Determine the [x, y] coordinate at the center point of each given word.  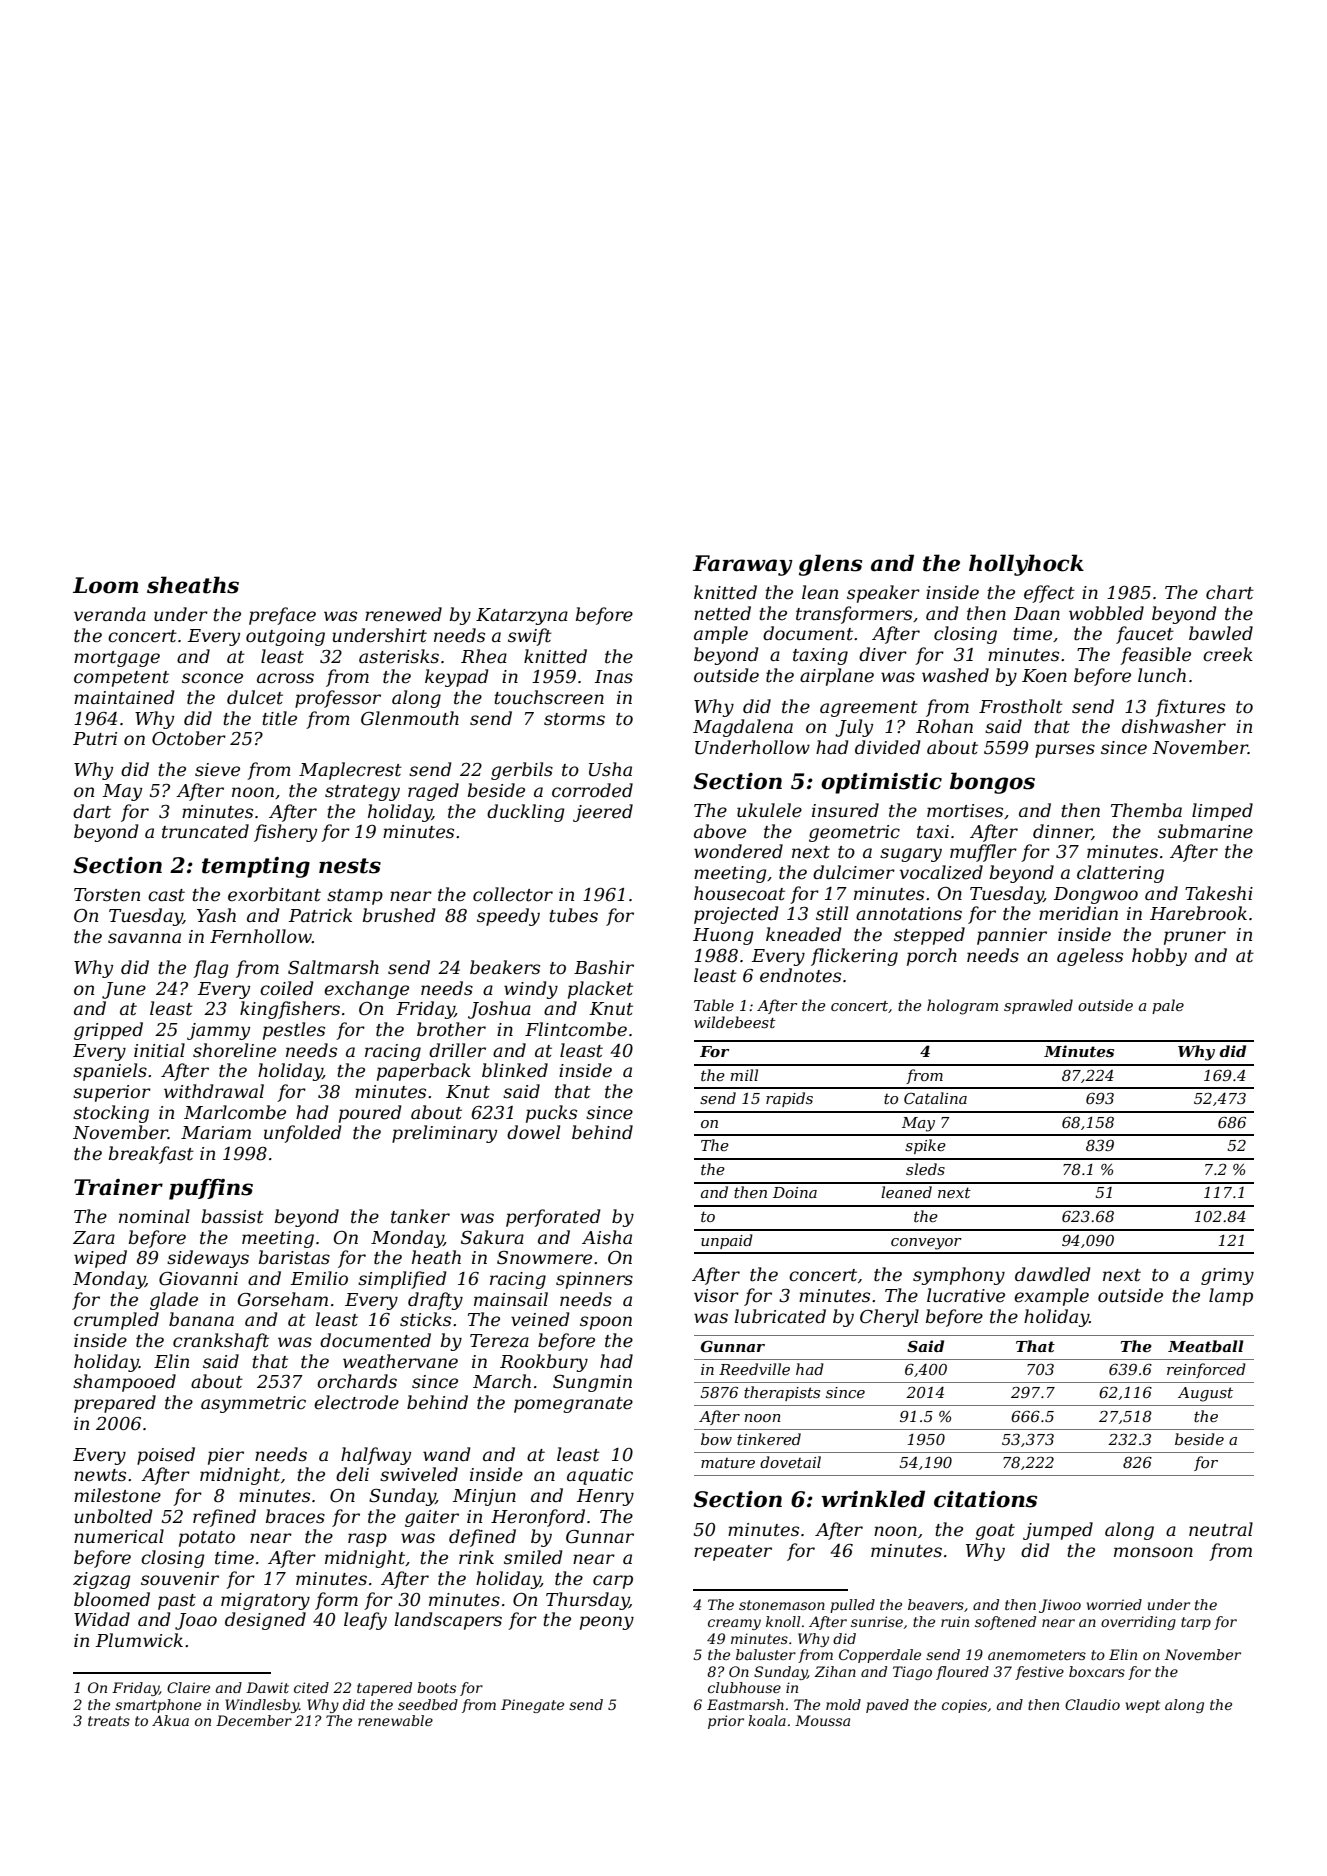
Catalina [935, 1098]
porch [932, 957]
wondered [738, 851]
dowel [533, 1132]
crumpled [116, 1321]
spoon [606, 1323]
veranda [110, 614]
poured [370, 1114]
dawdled [1053, 1274]
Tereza [499, 1341]
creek [1228, 654]
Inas [614, 677]
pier [226, 1456]
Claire [188, 1687]
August [1205, 1394]
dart [92, 811]
